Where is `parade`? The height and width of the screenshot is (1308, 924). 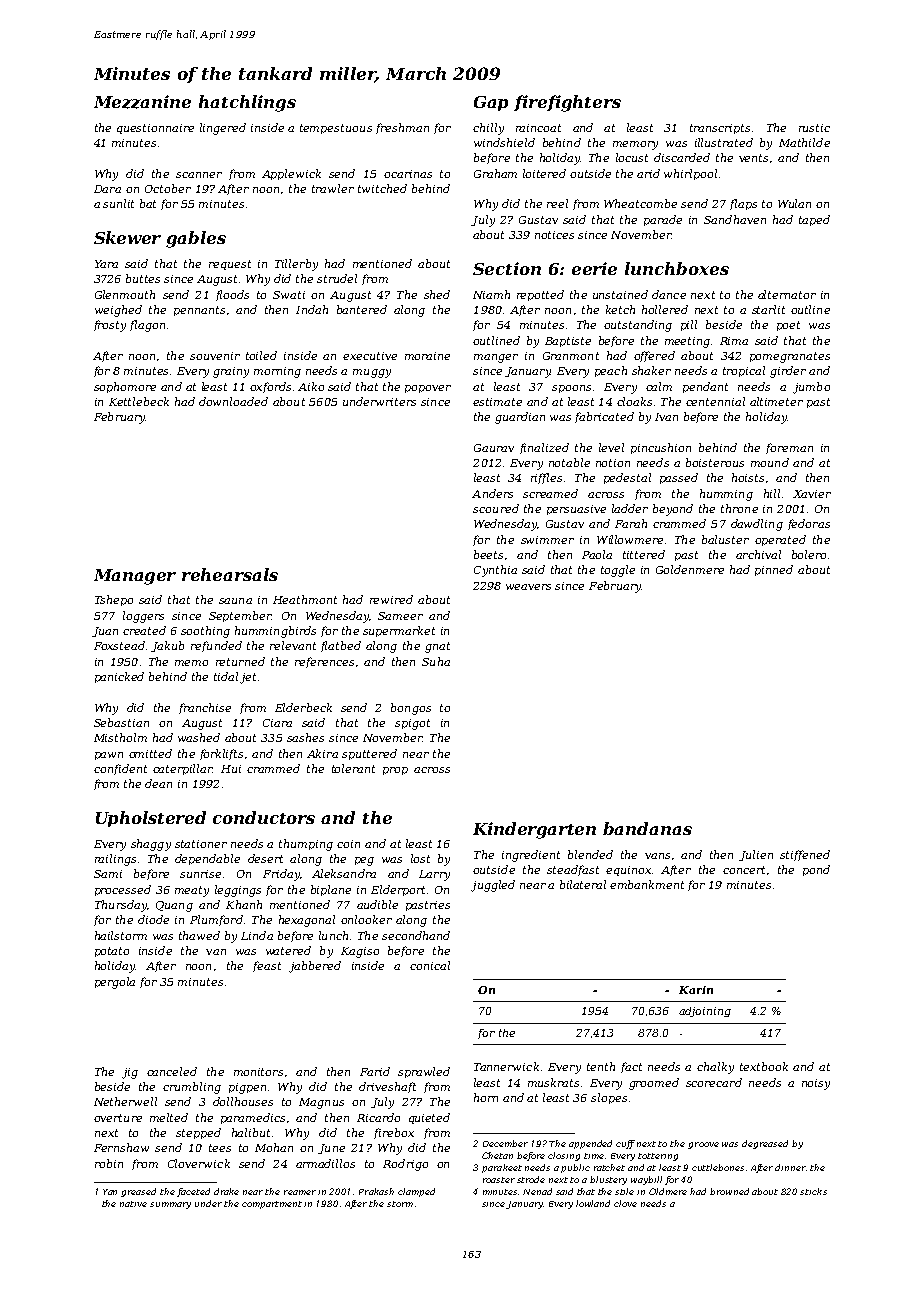 parade is located at coordinates (663, 220).
